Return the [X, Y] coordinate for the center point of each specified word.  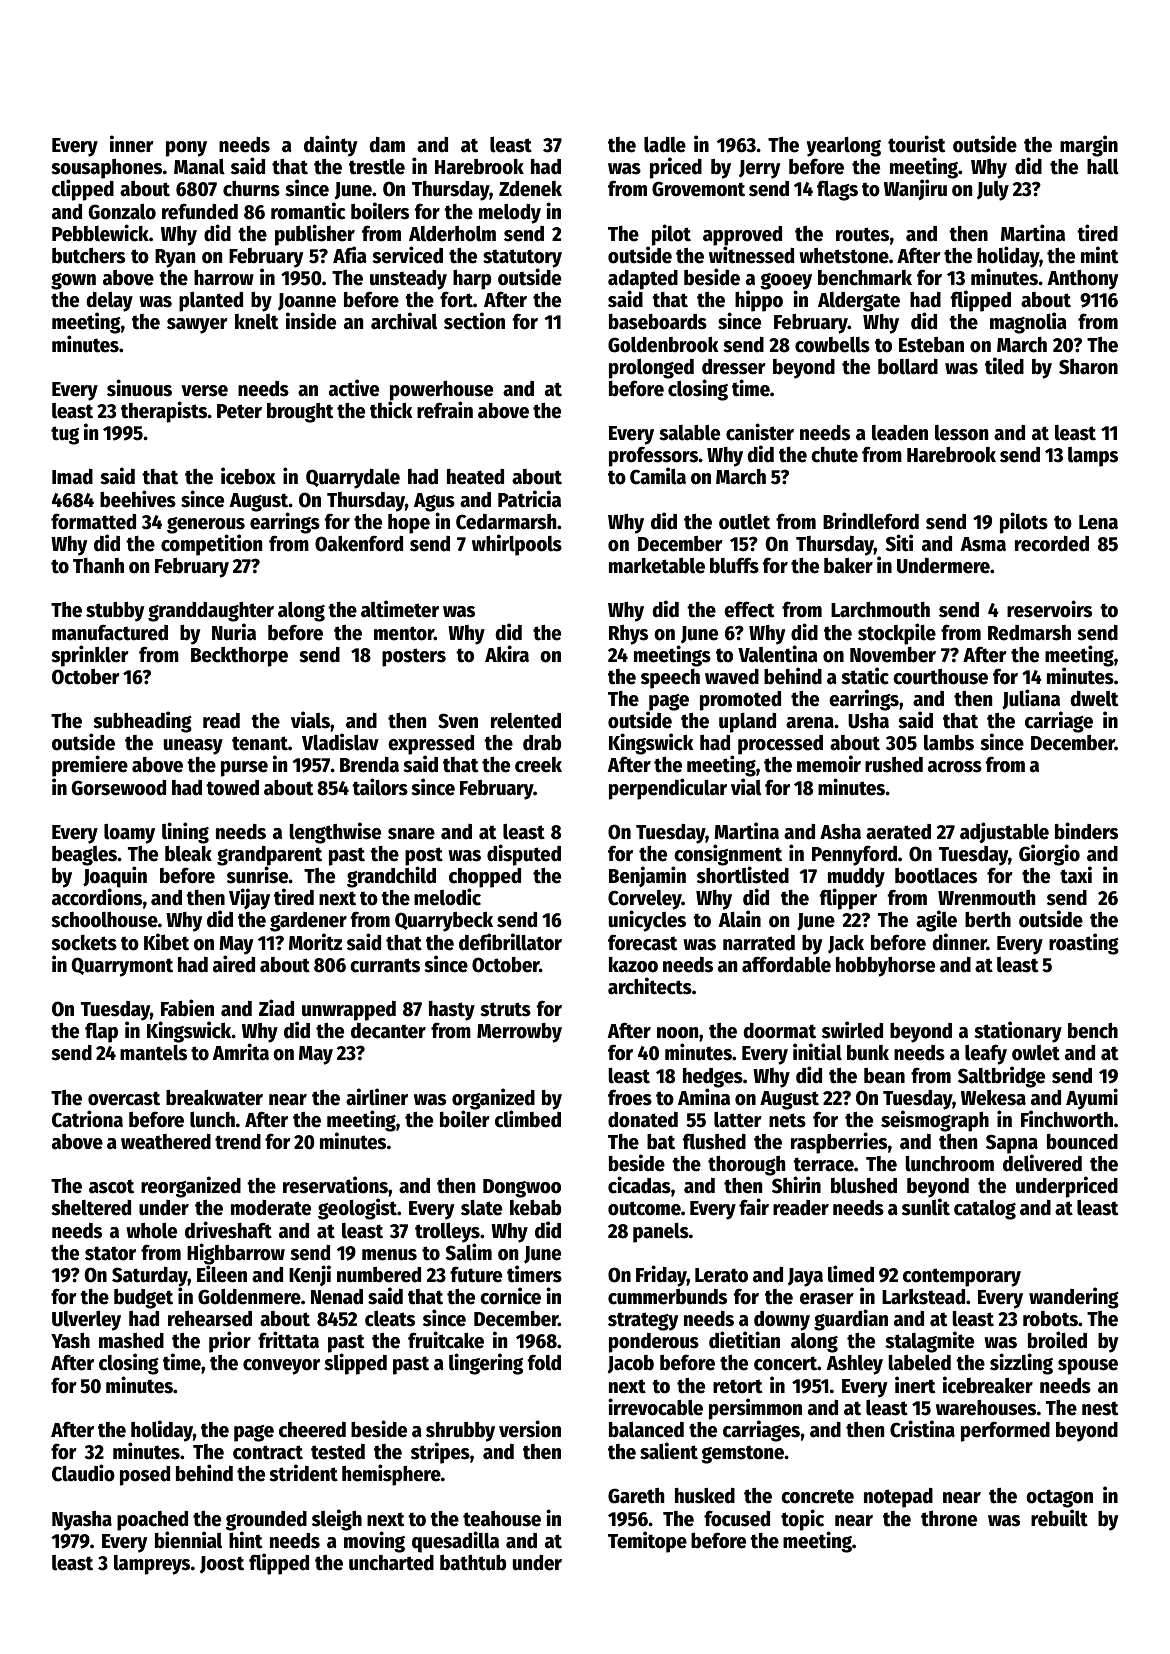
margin [1089, 146]
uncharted [391, 1562]
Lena [1098, 522]
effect [749, 609]
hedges [713, 1078]
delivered [1042, 1163]
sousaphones [106, 169]
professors [654, 457]
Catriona [87, 1119]
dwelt [1094, 698]
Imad [72, 476]
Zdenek [530, 189]
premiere [90, 766]
